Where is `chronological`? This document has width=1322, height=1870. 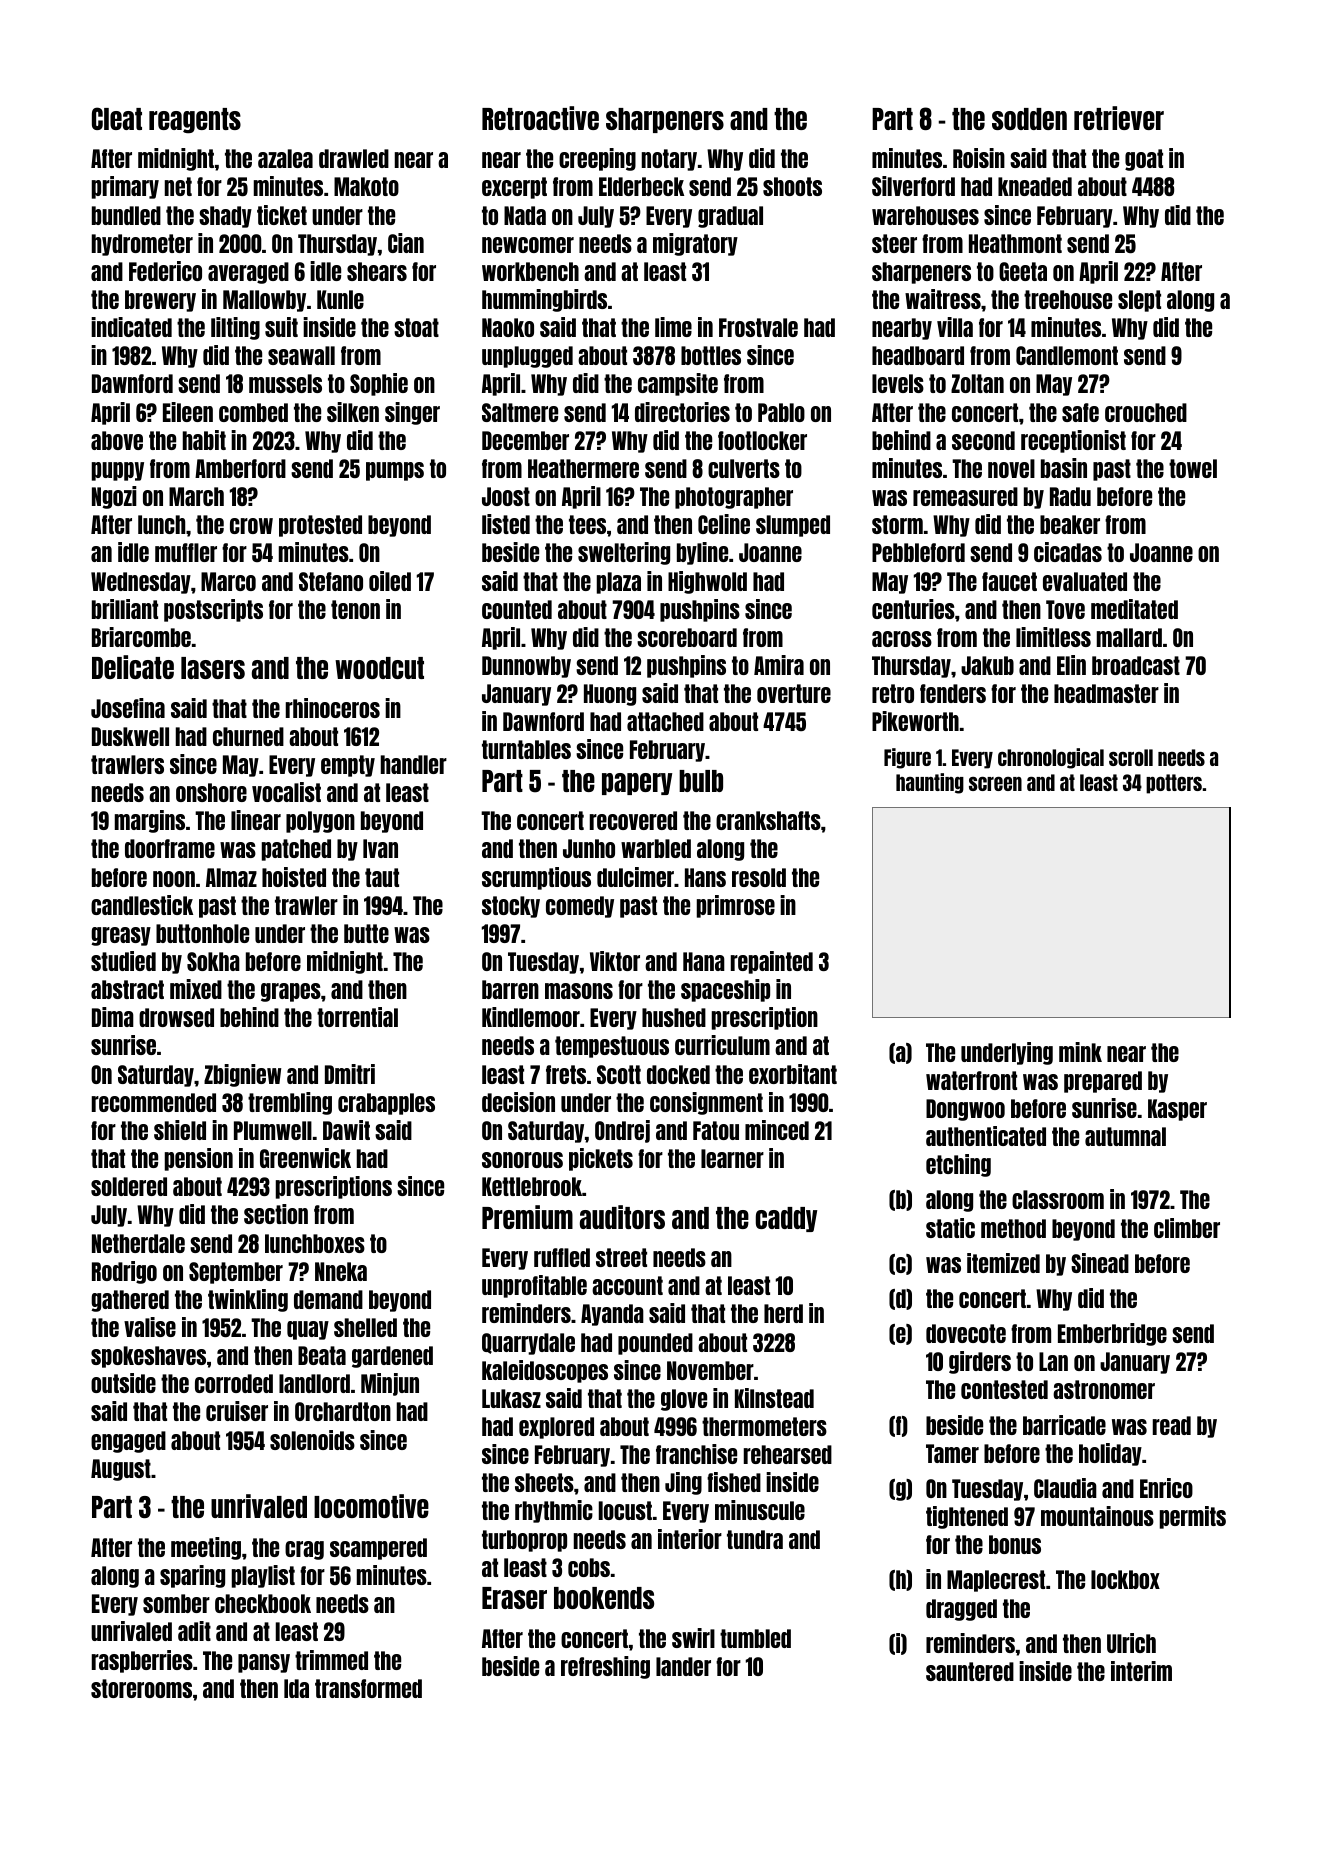
chronological is located at coordinates (1051, 758).
